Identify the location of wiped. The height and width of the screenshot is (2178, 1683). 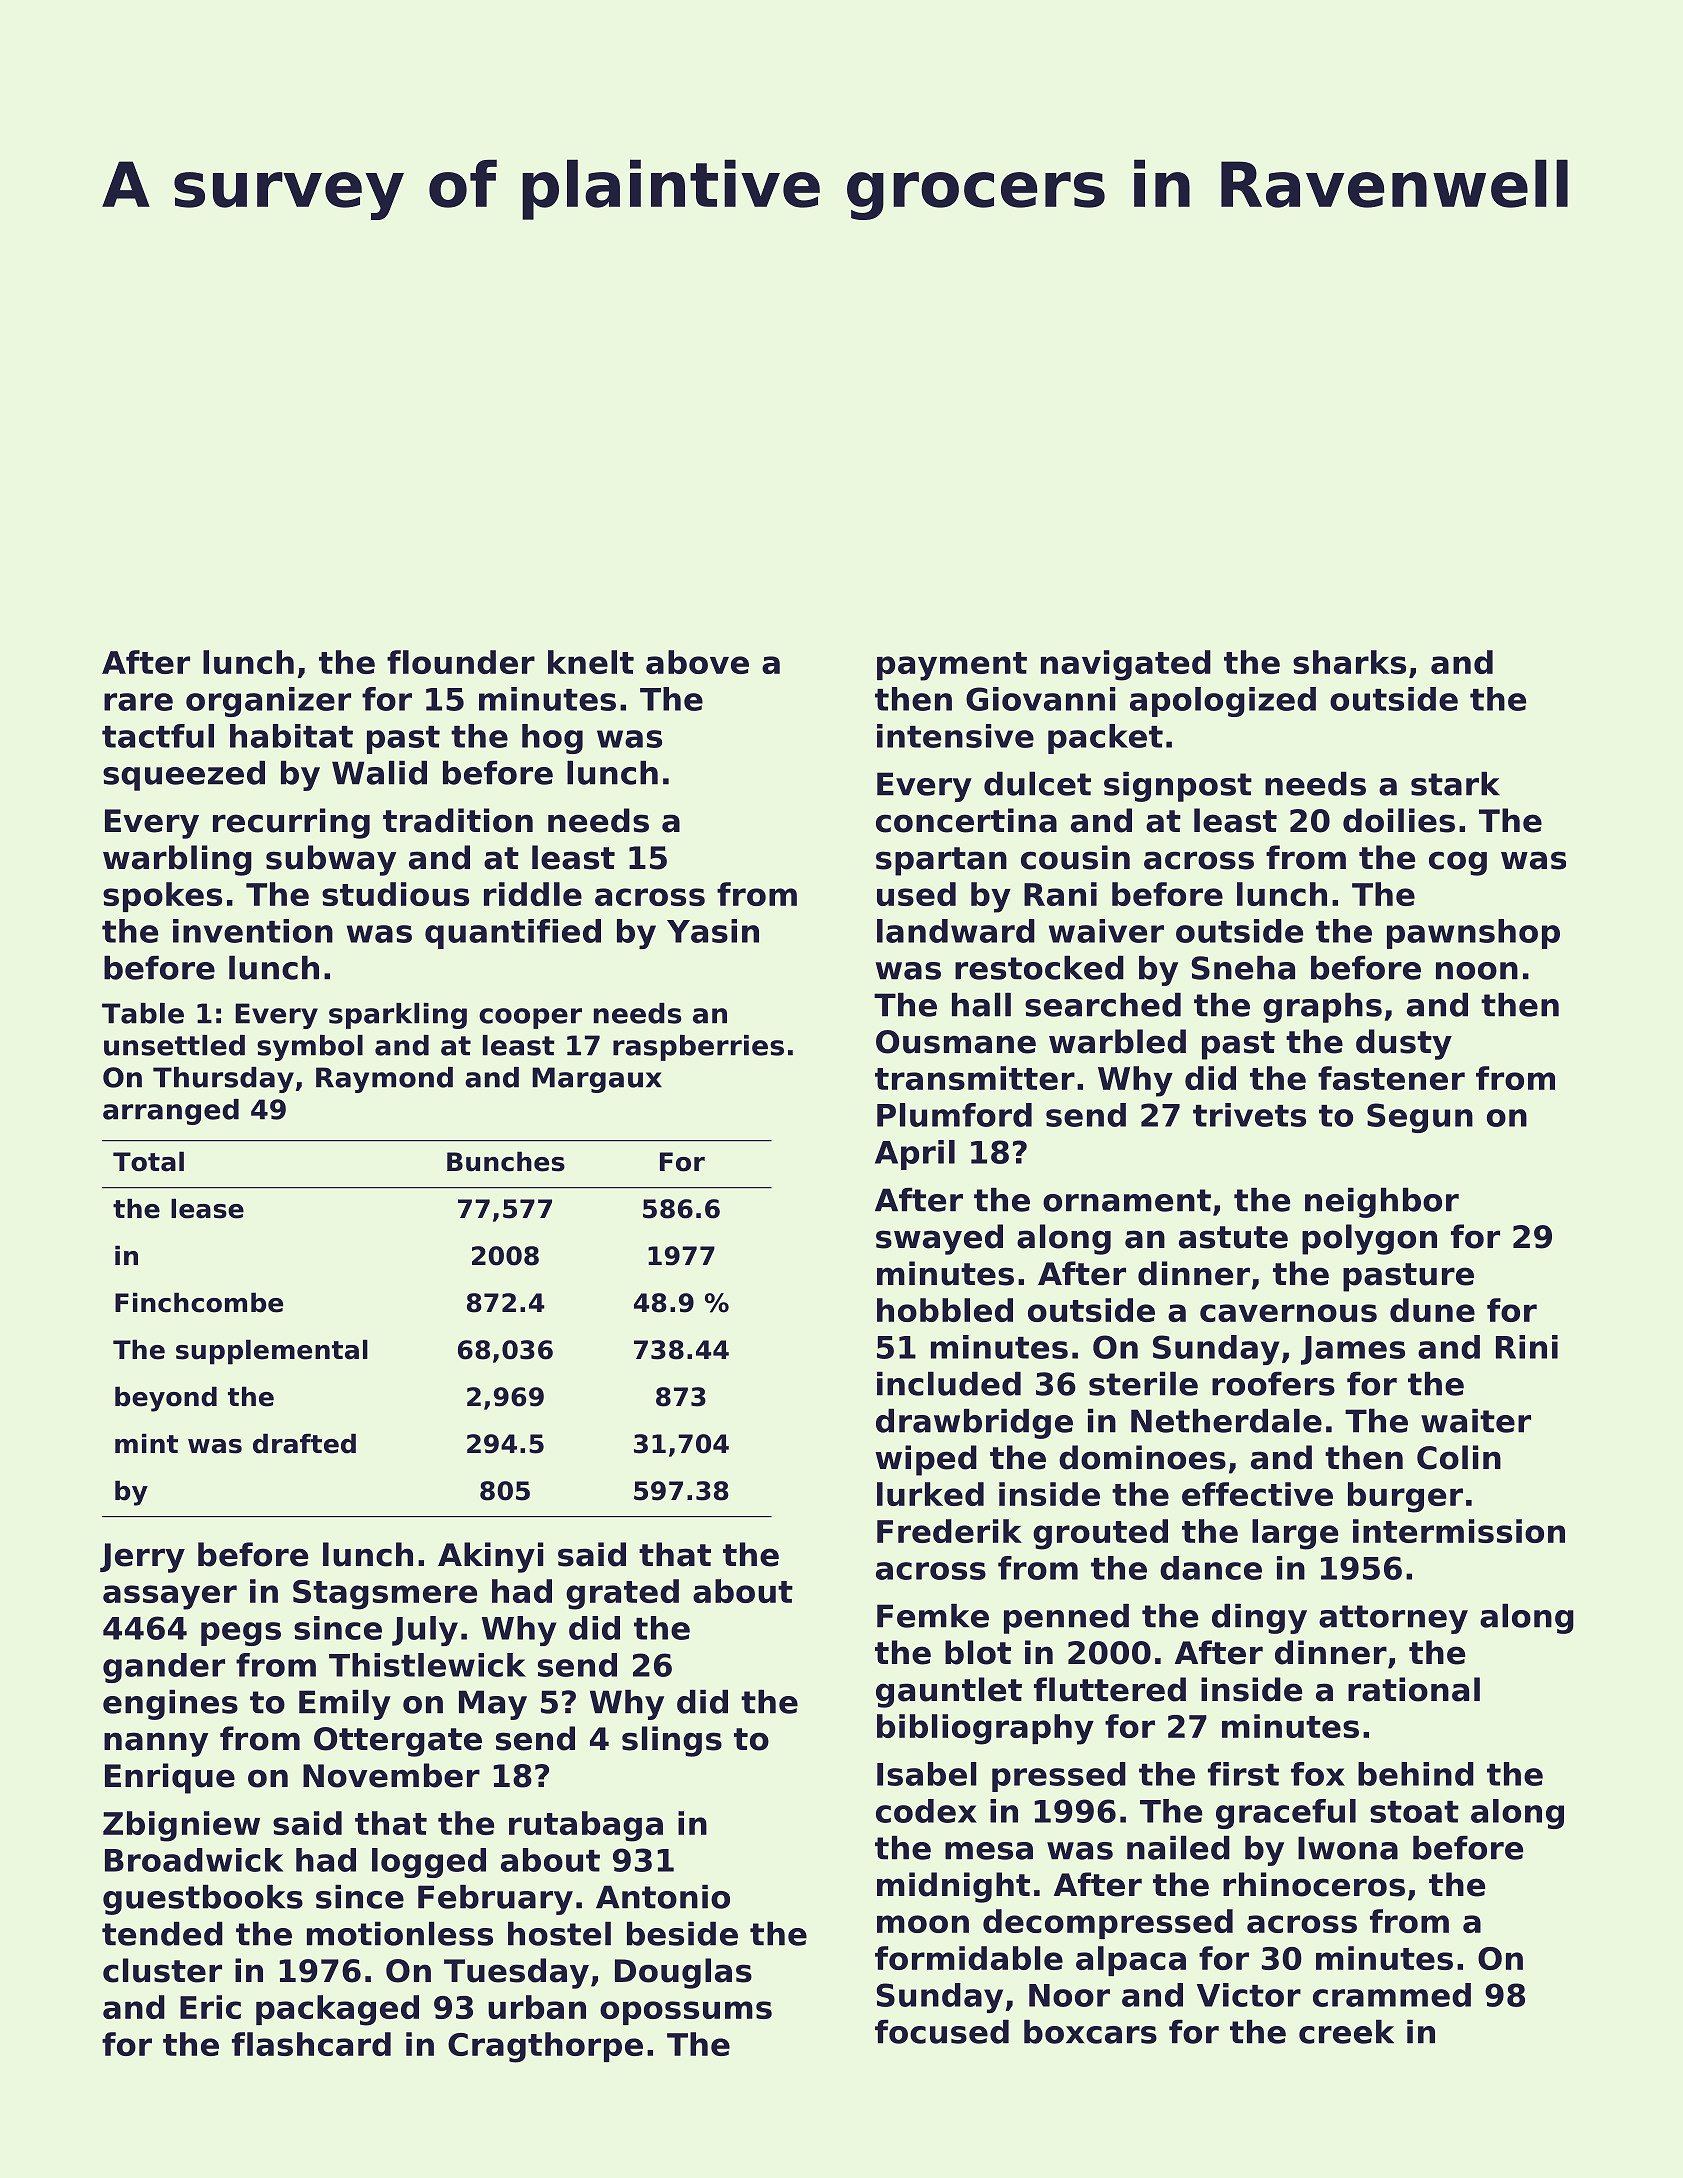
(926, 1460).
